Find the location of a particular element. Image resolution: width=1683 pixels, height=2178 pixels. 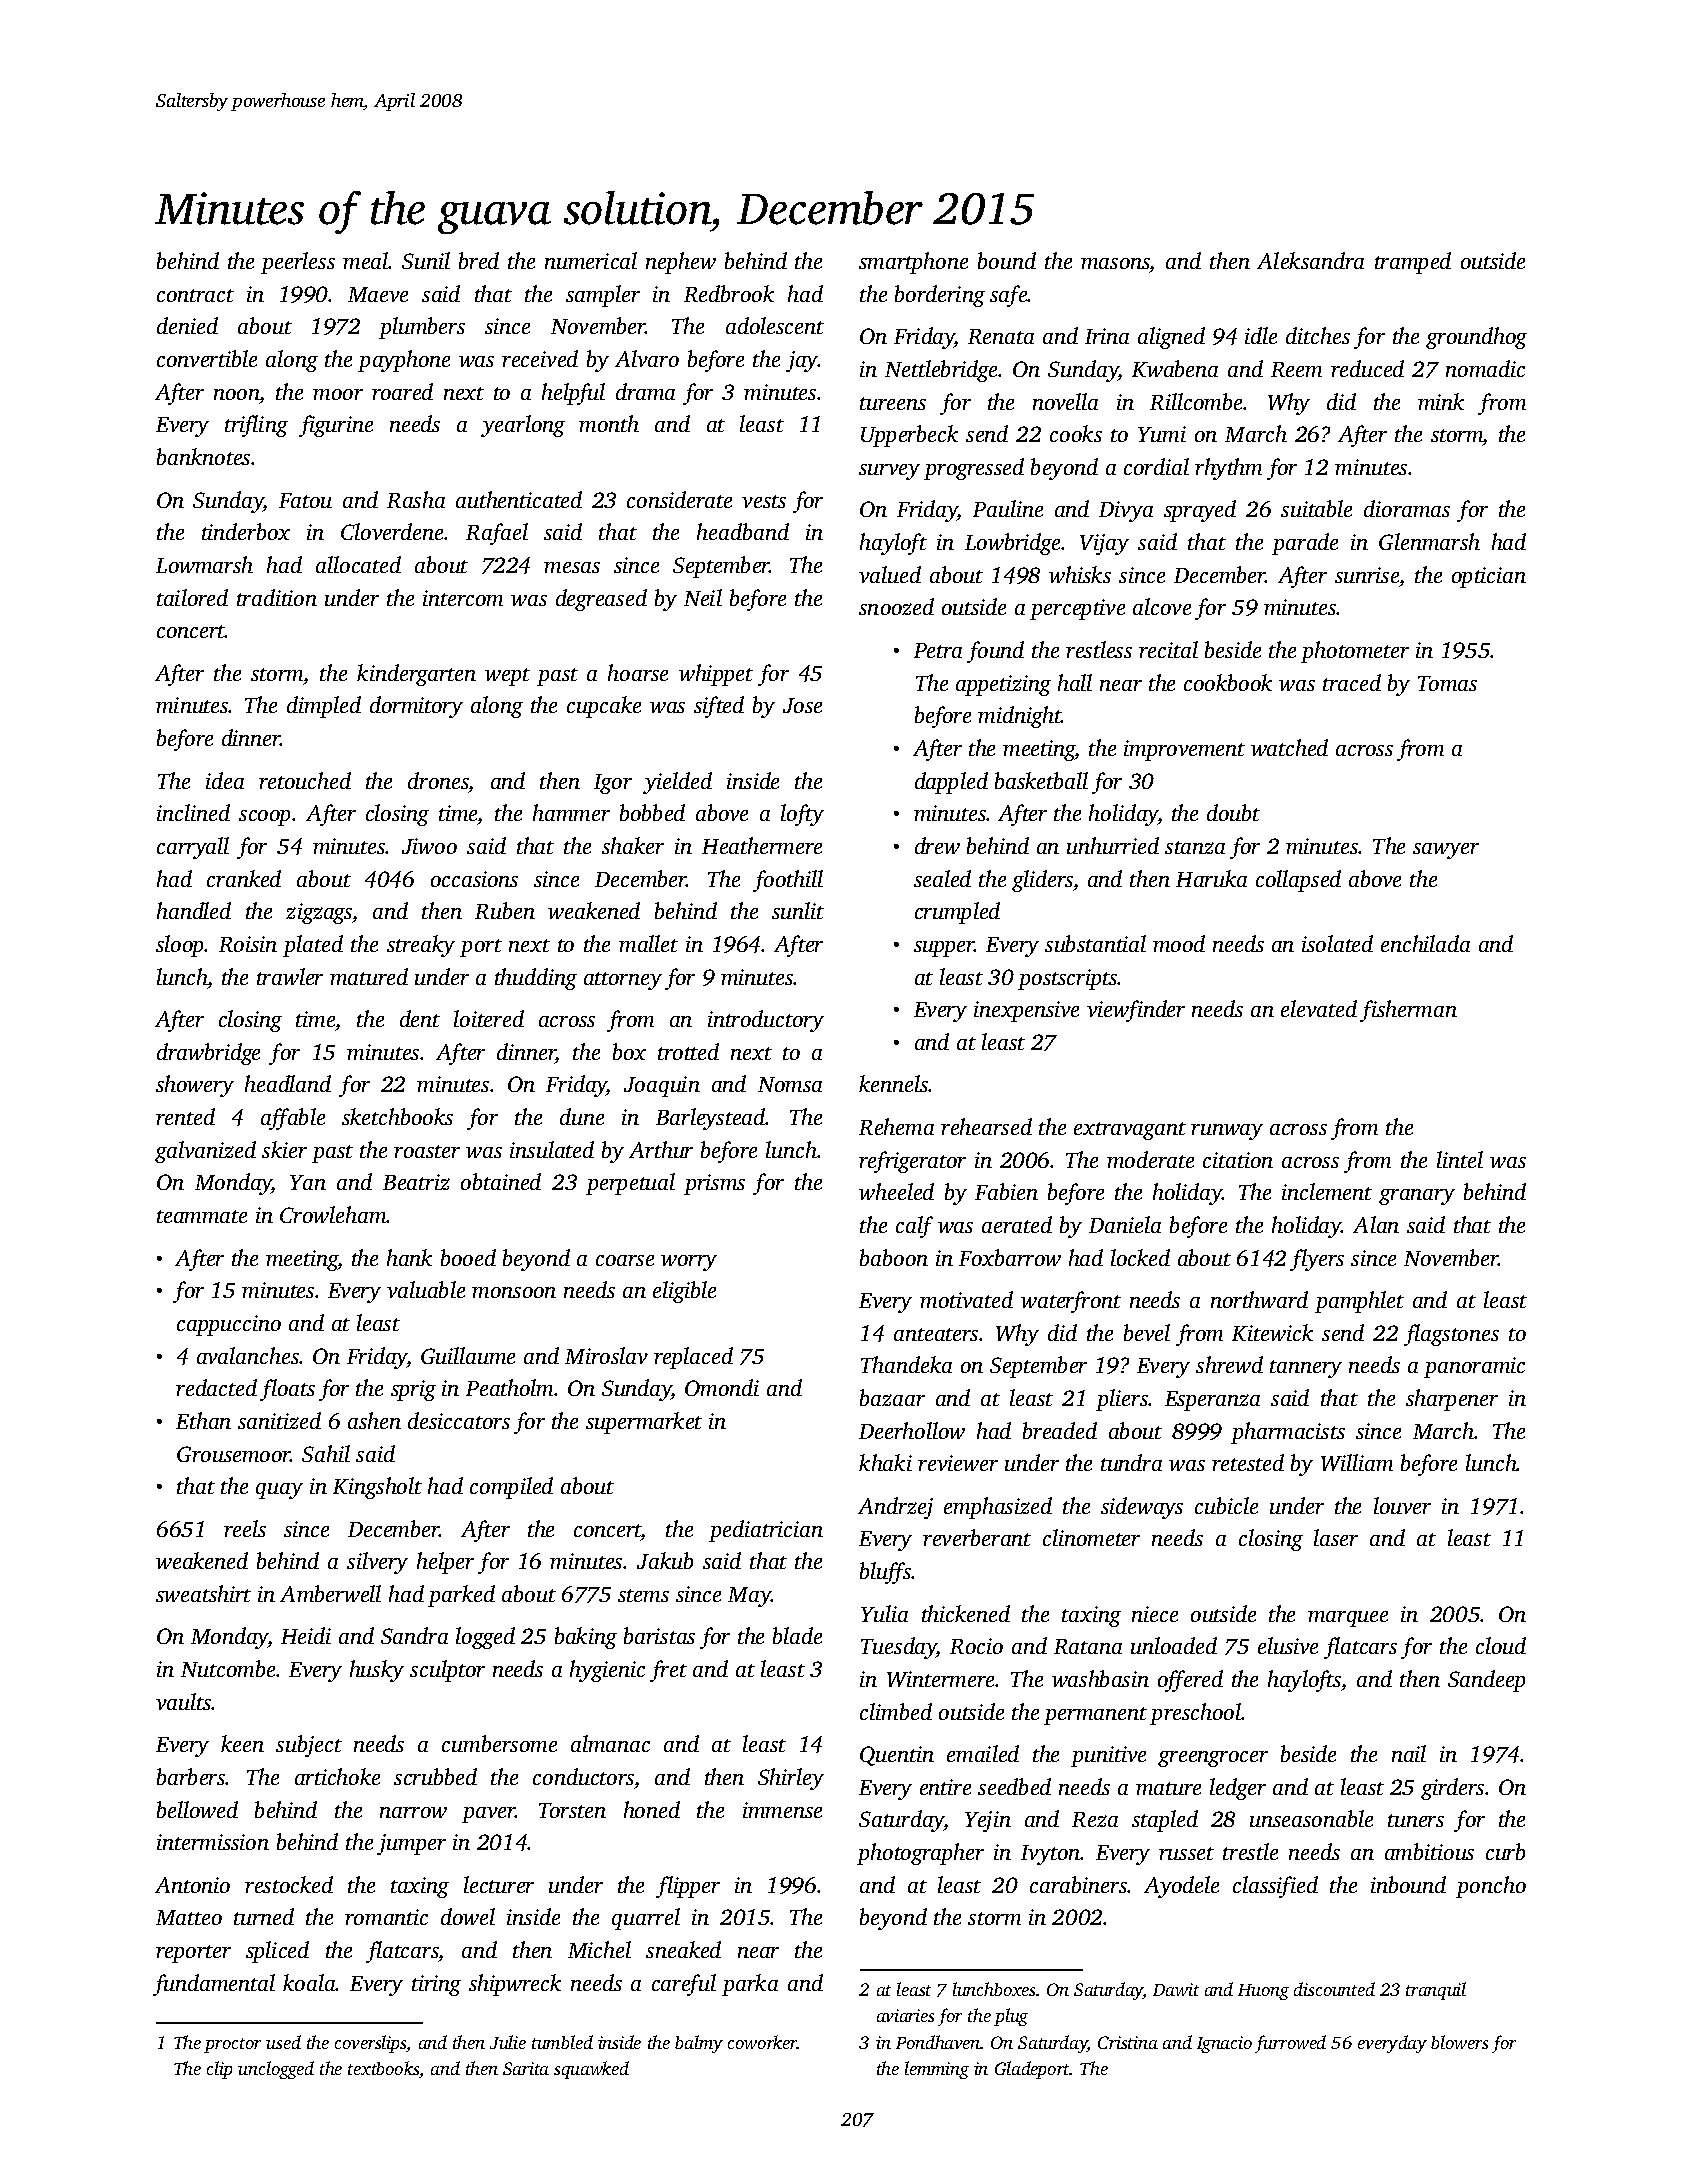

used is located at coordinates (283, 2042).
